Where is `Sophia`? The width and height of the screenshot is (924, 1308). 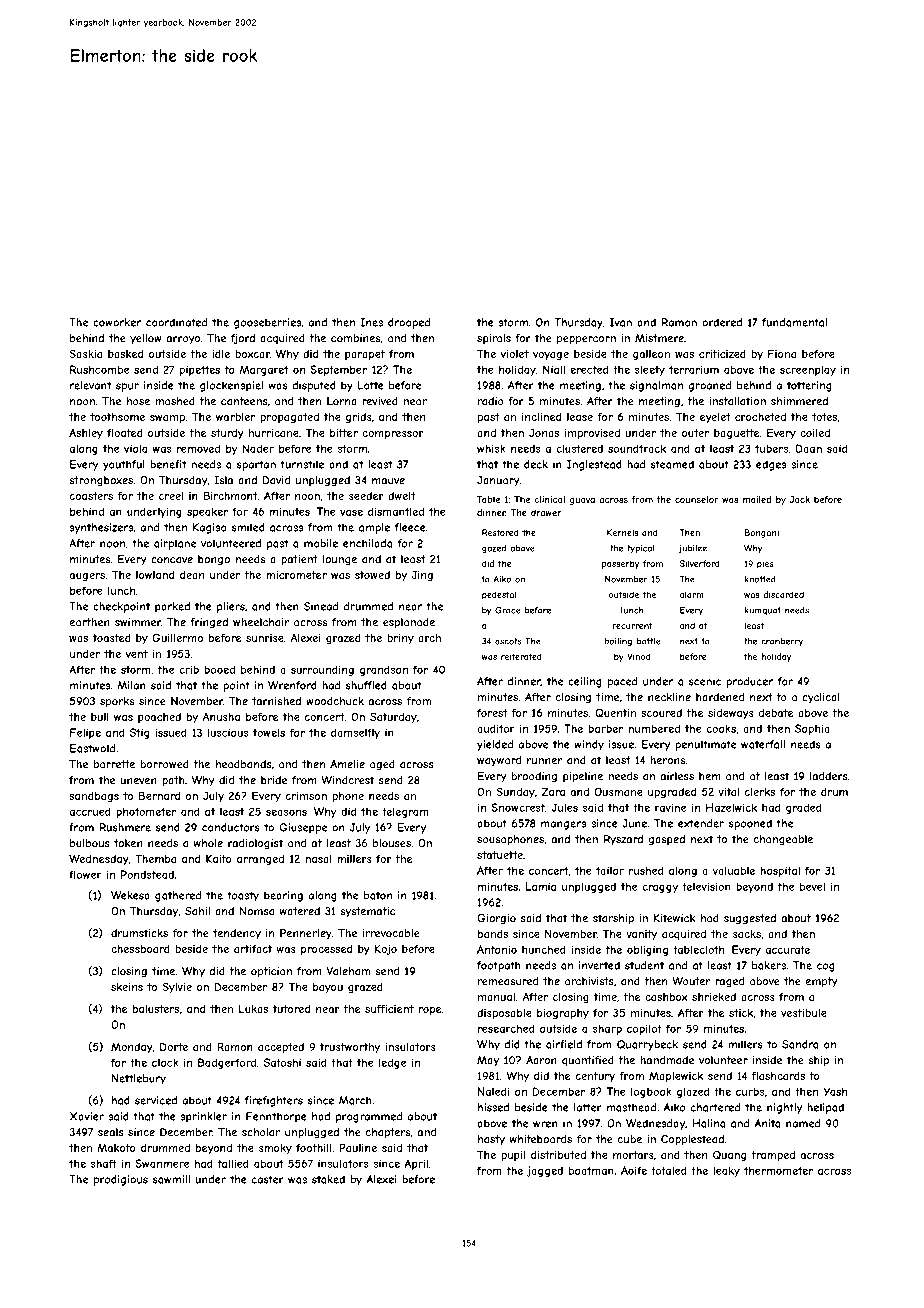
Sophia is located at coordinates (812, 729).
